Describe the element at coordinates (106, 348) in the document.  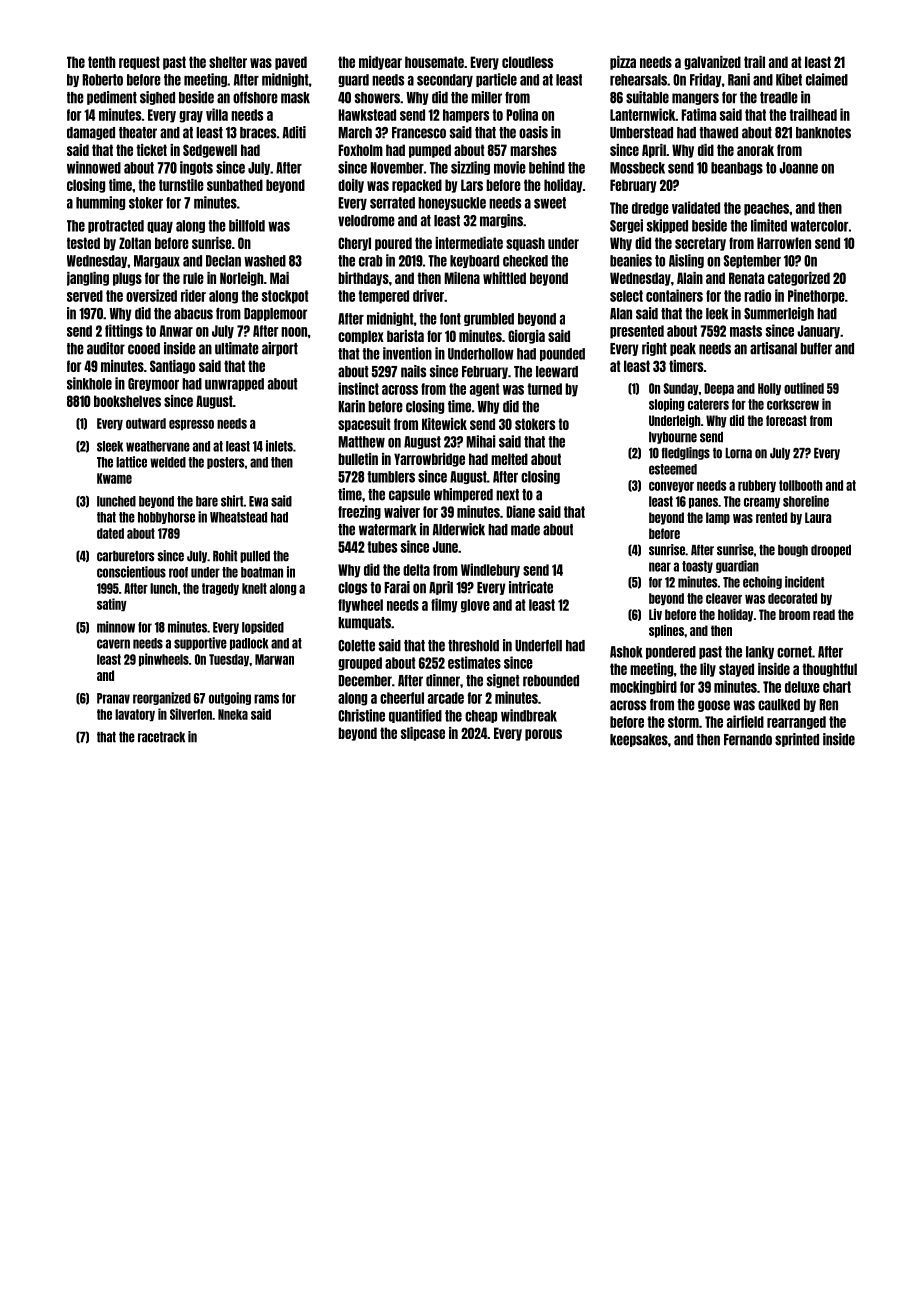
I see `auditor` at that location.
